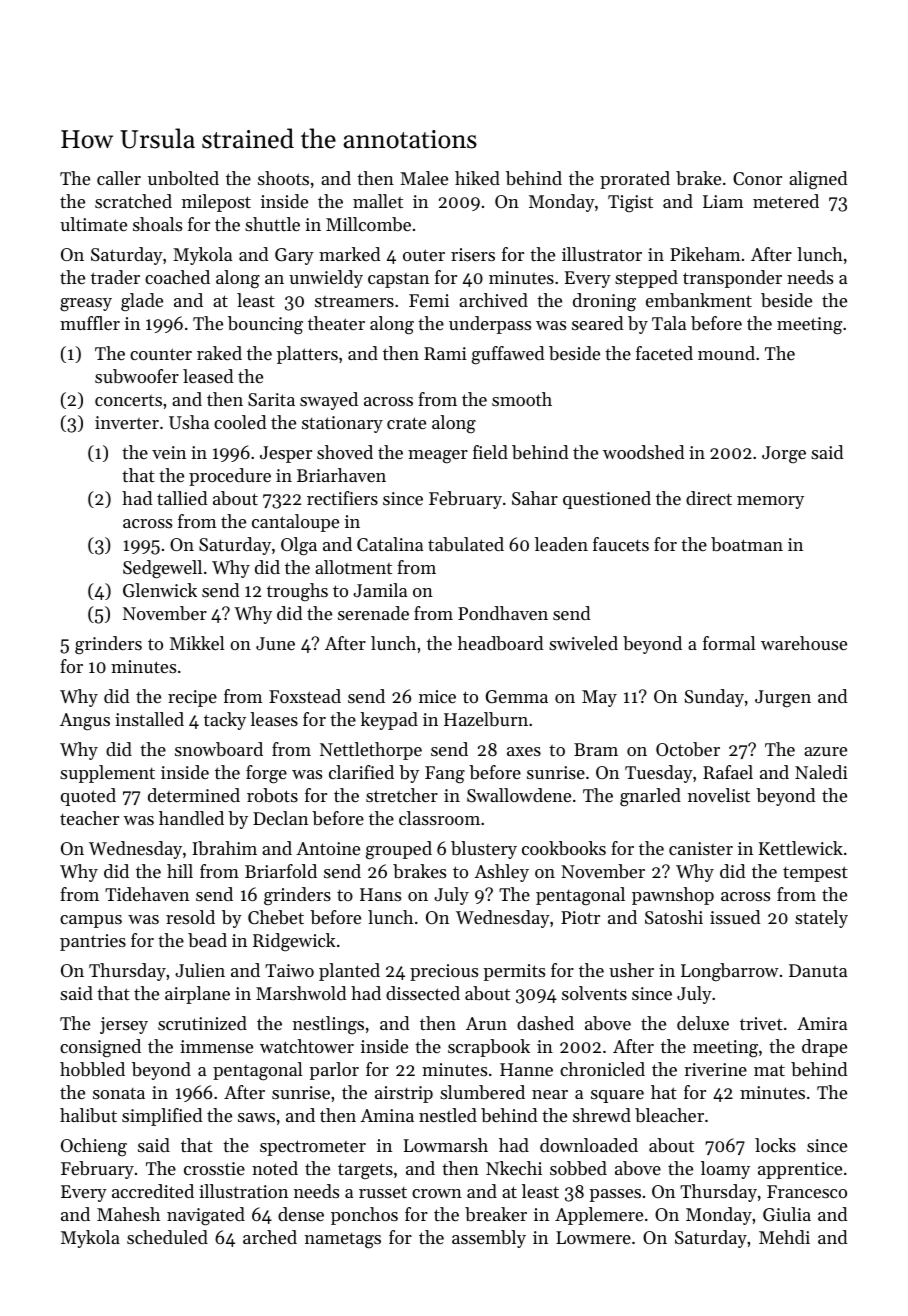 This screenshot has height=1316, width=908. I want to click on Glenwick, so click(160, 590).
